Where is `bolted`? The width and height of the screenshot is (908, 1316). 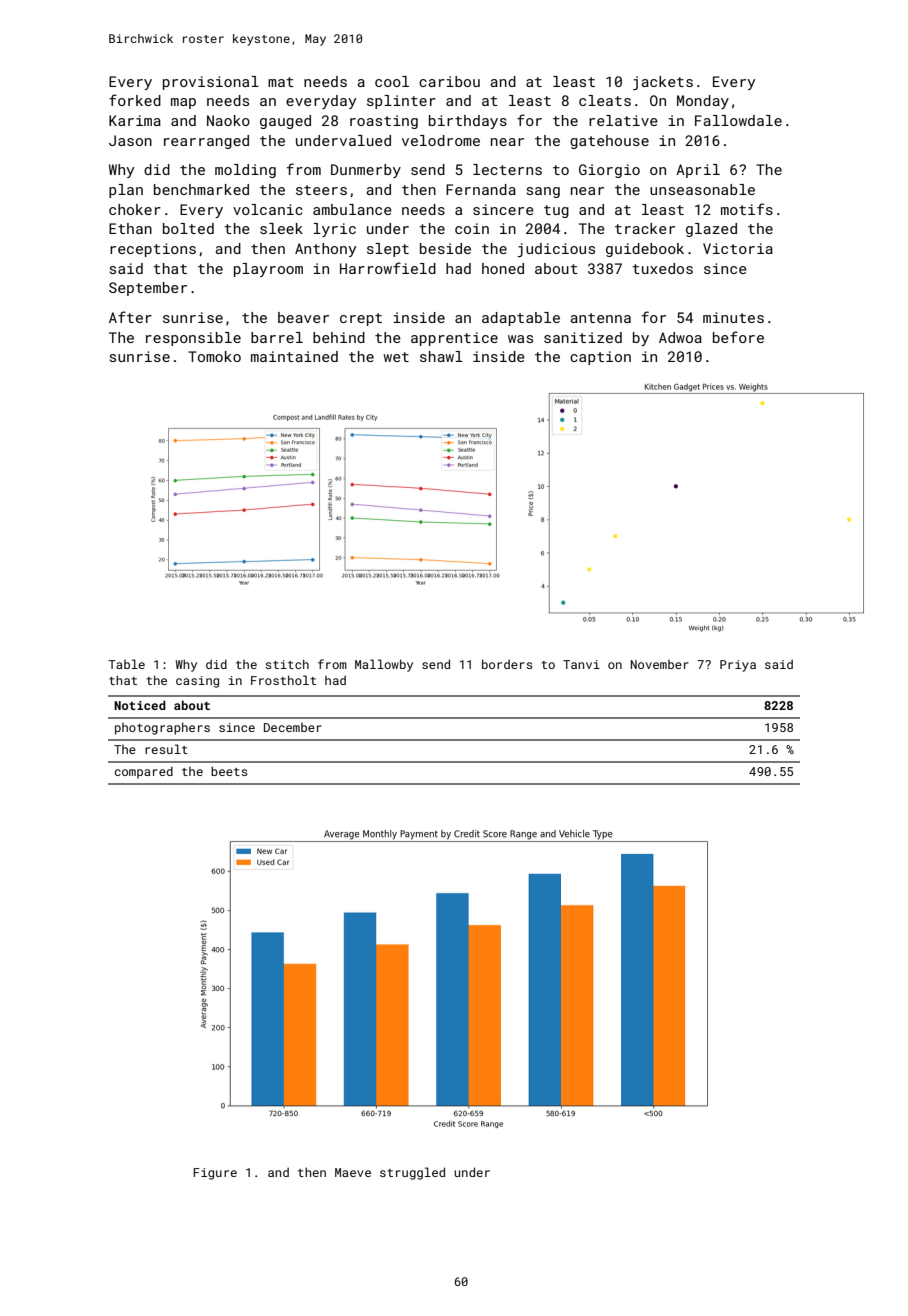 bolted is located at coordinates (188, 228).
